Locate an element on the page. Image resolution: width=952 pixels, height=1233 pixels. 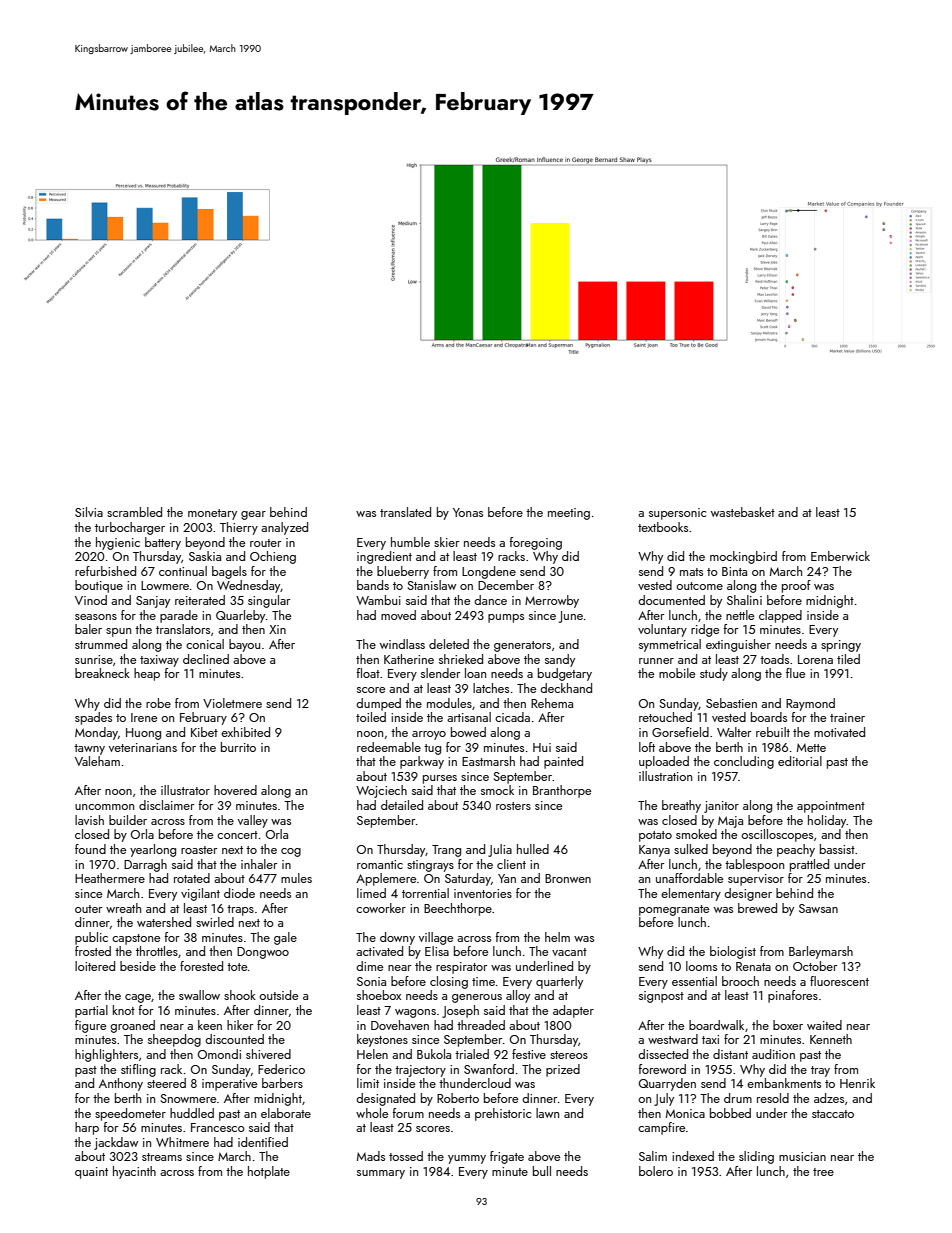
bobbed is located at coordinates (730, 1113).
